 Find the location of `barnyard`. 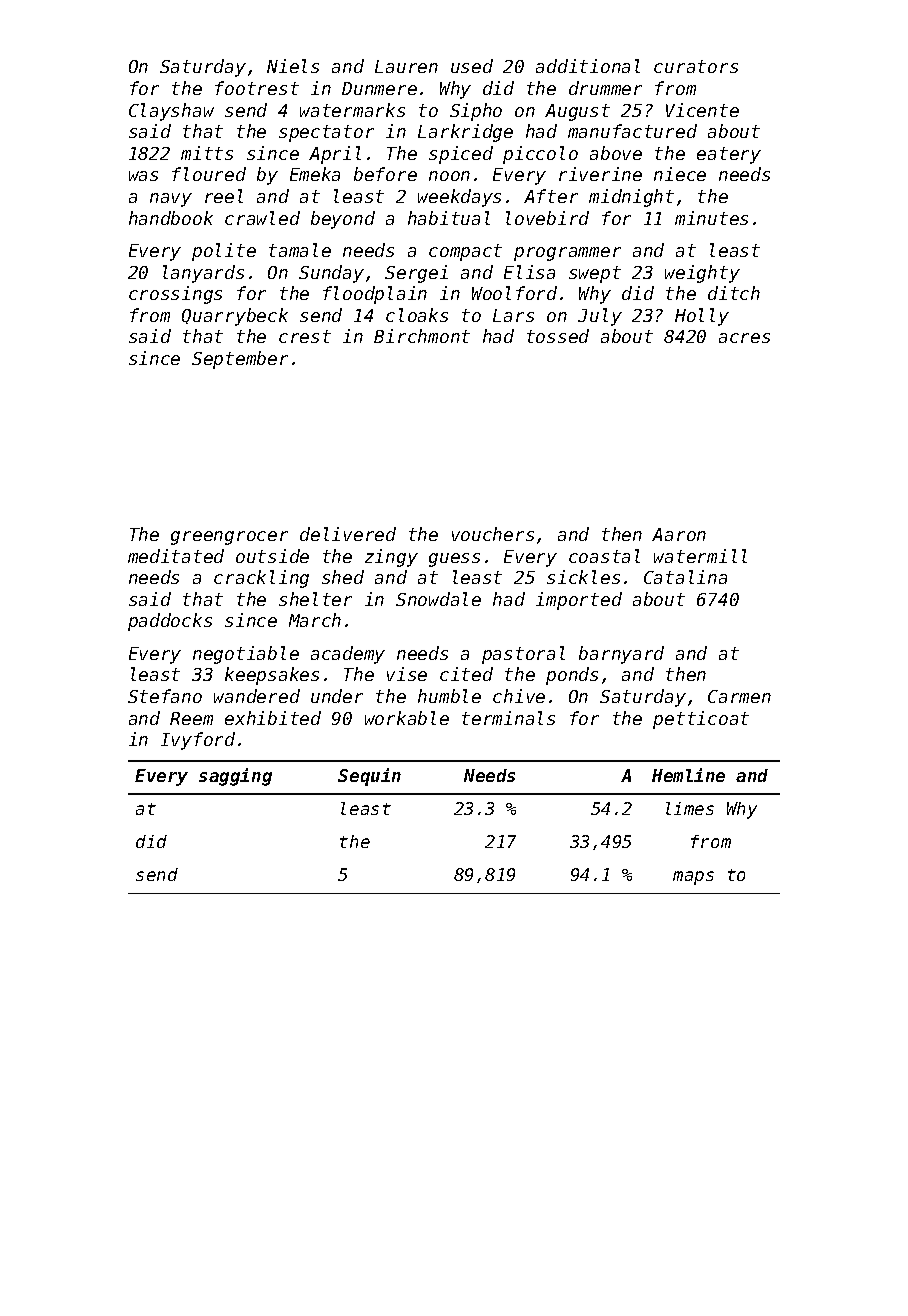

barnyard is located at coordinates (621, 655).
